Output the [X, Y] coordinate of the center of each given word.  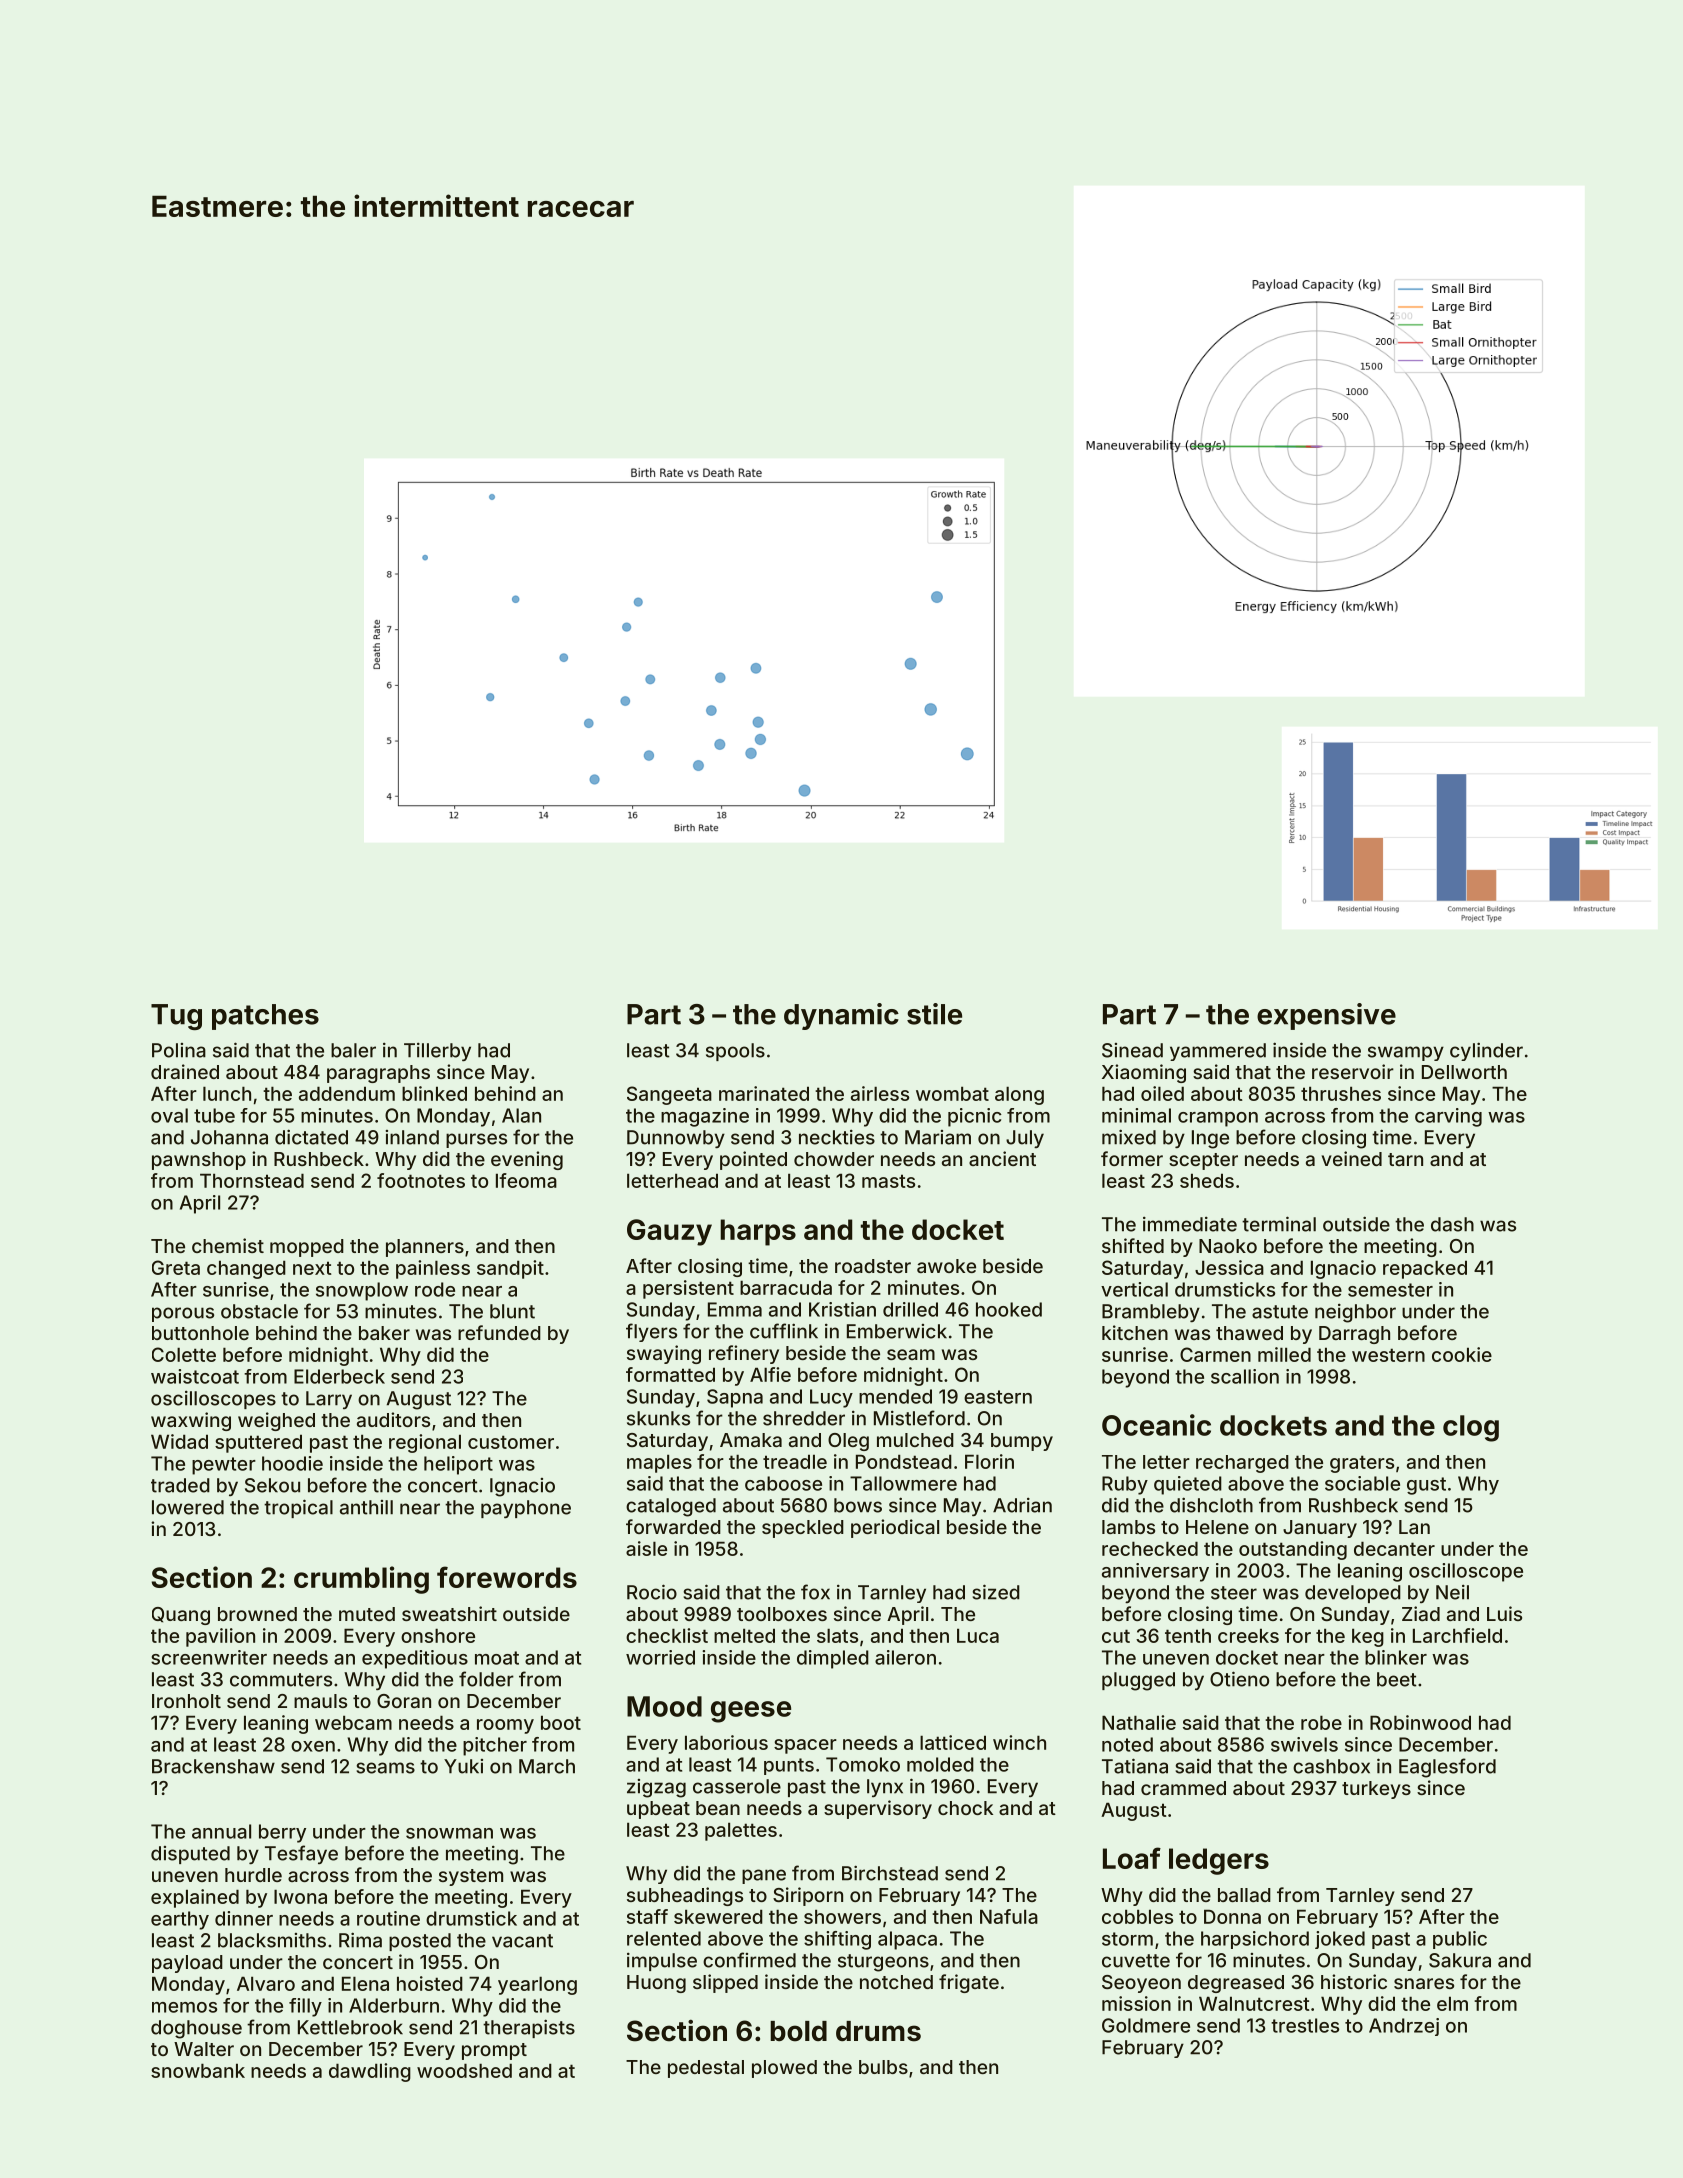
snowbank [198, 2071]
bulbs [883, 2067]
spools [735, 1052]
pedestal [706, 2069]
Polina [179, 1050]
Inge [1210, 1139]
